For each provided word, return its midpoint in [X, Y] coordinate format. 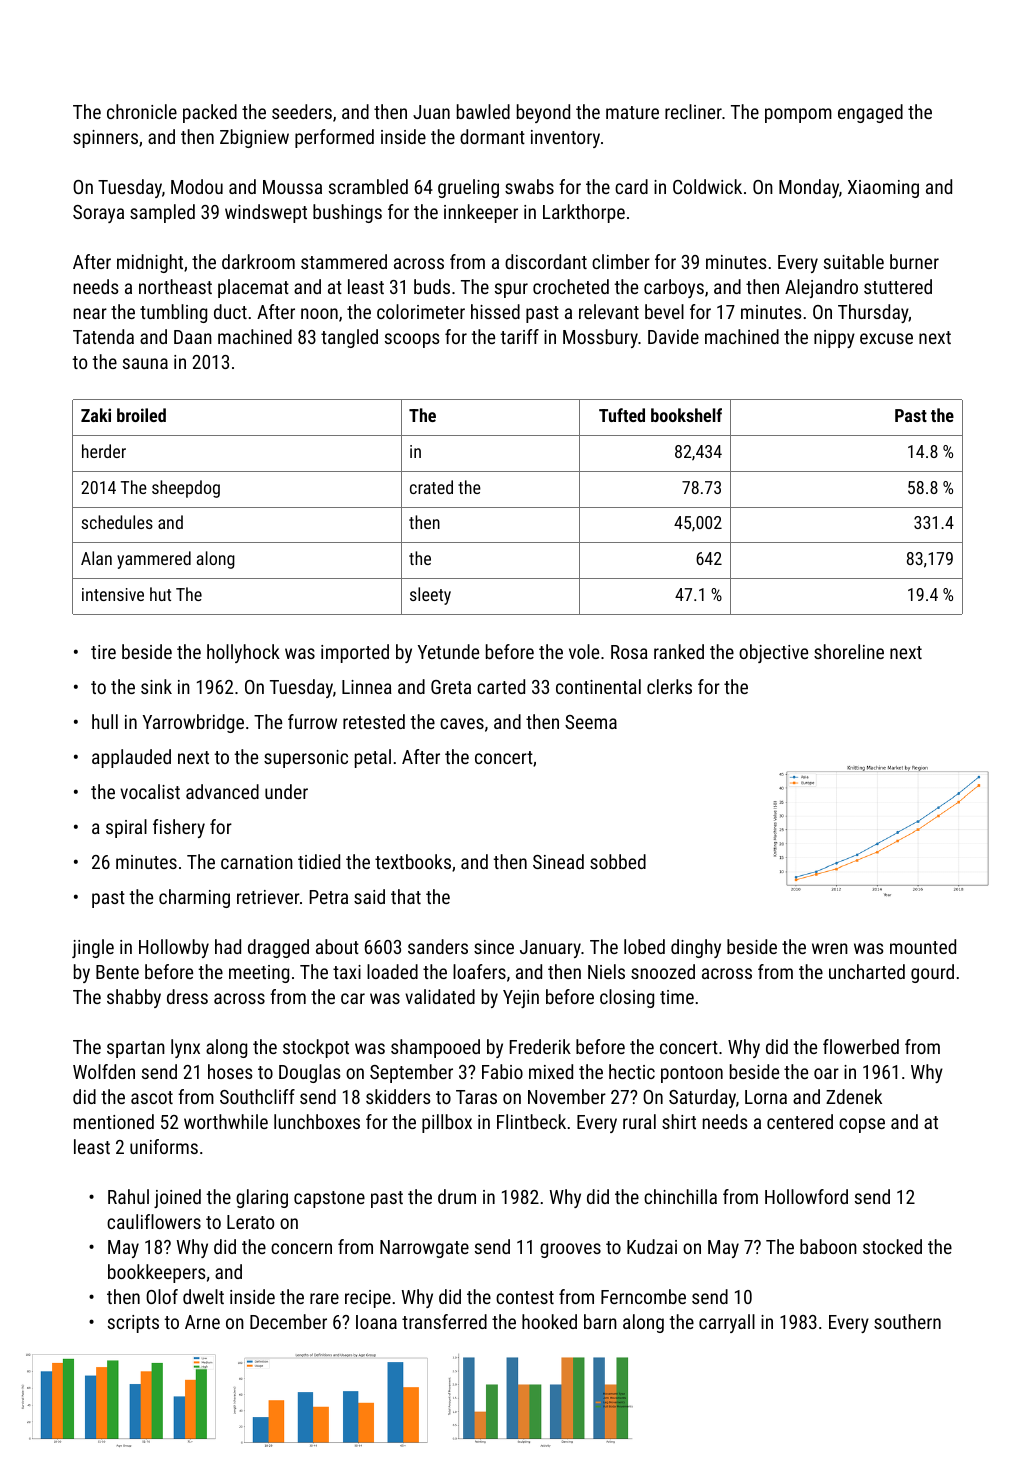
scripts [133, 1324]
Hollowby [174, 948]
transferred [444, 1321]
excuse [886, 338]
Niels [606, 971]
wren [830, 948]
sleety [430, 596]
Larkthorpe [584, 213]
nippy [834, 339]
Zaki [96, 415]
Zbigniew [254, 138]
